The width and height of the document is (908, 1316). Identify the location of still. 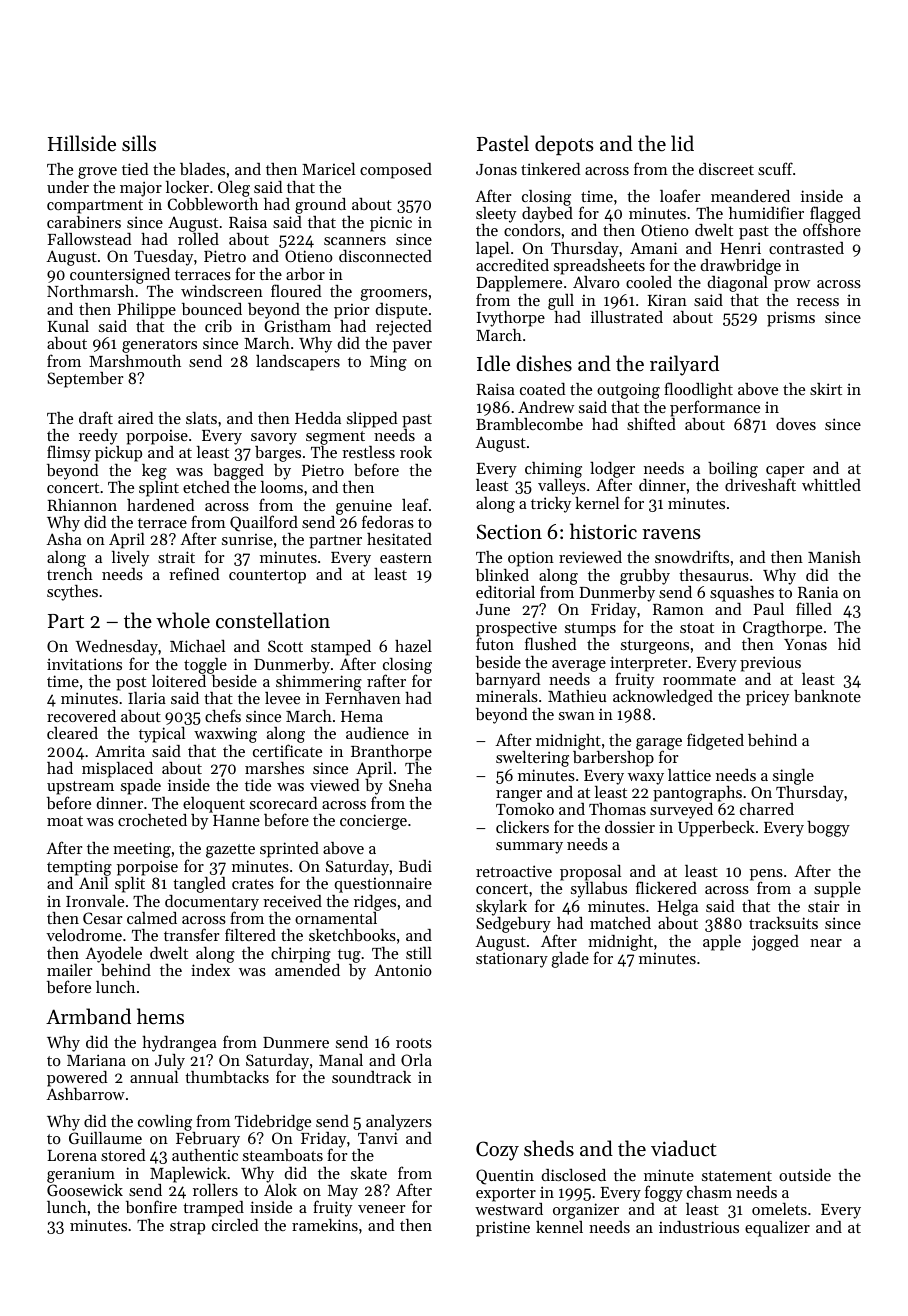
(419, 953).
